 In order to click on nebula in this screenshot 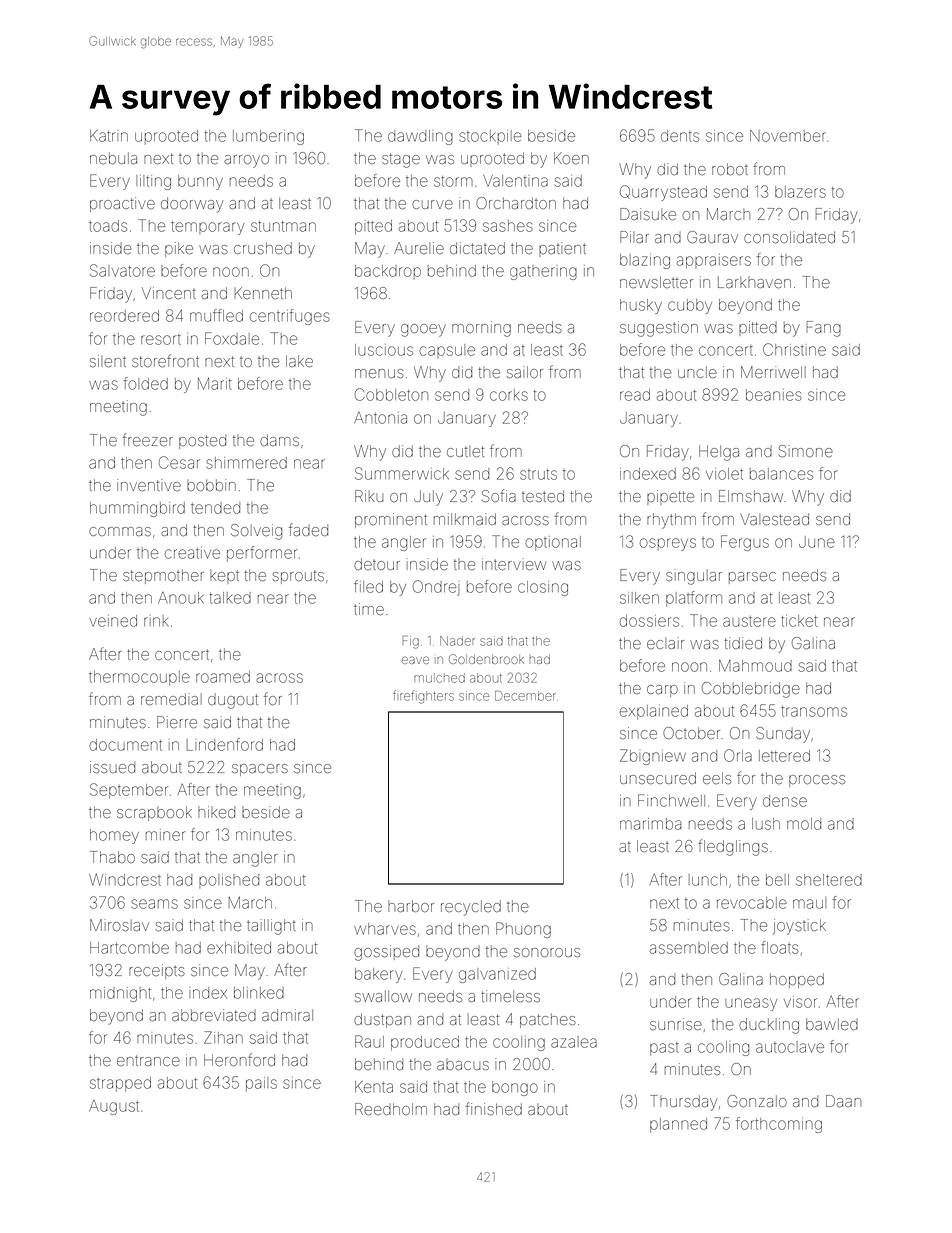, I will do `click(113, 158)`.
